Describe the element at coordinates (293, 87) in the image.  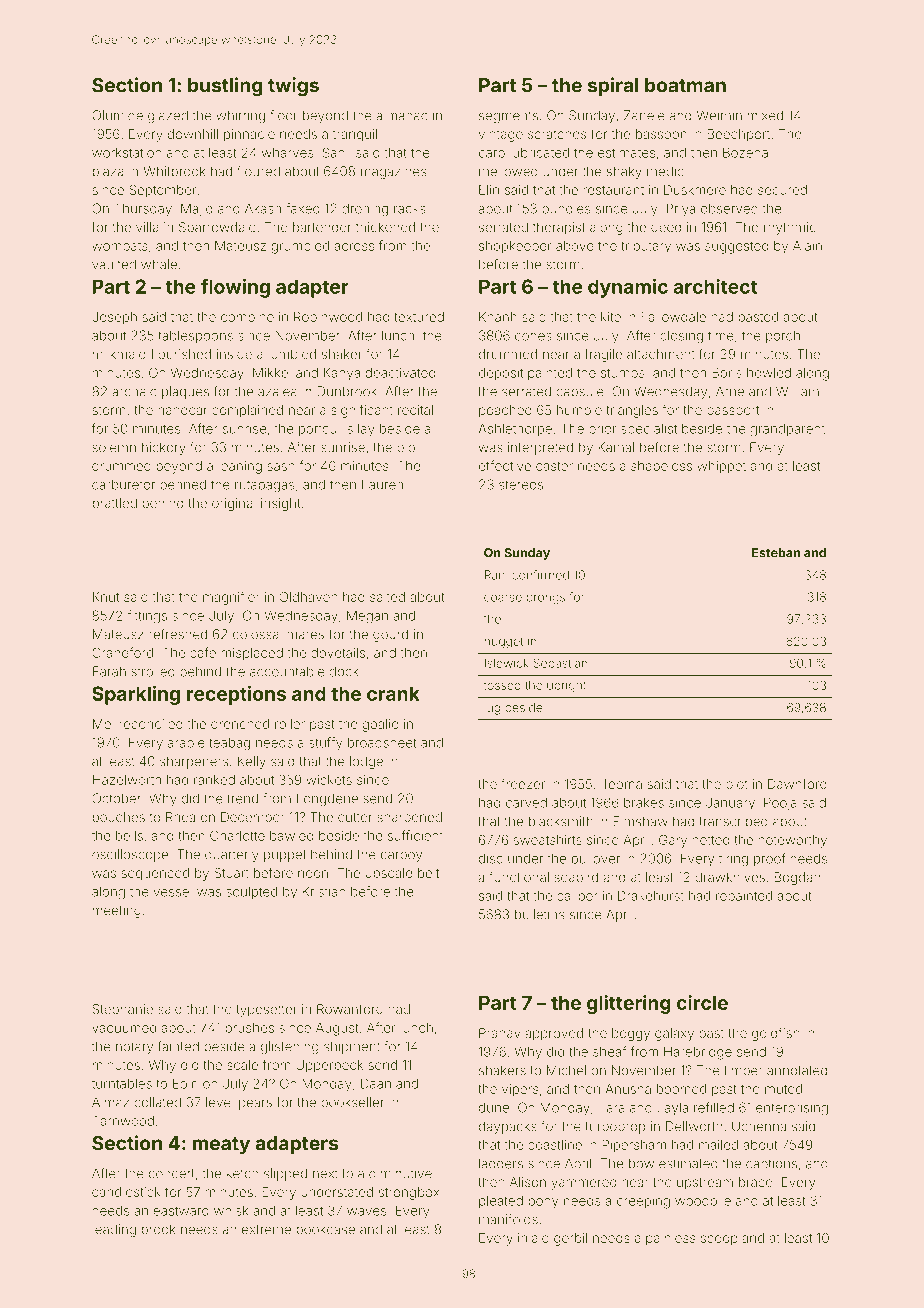
I see `twigs` at that location.
